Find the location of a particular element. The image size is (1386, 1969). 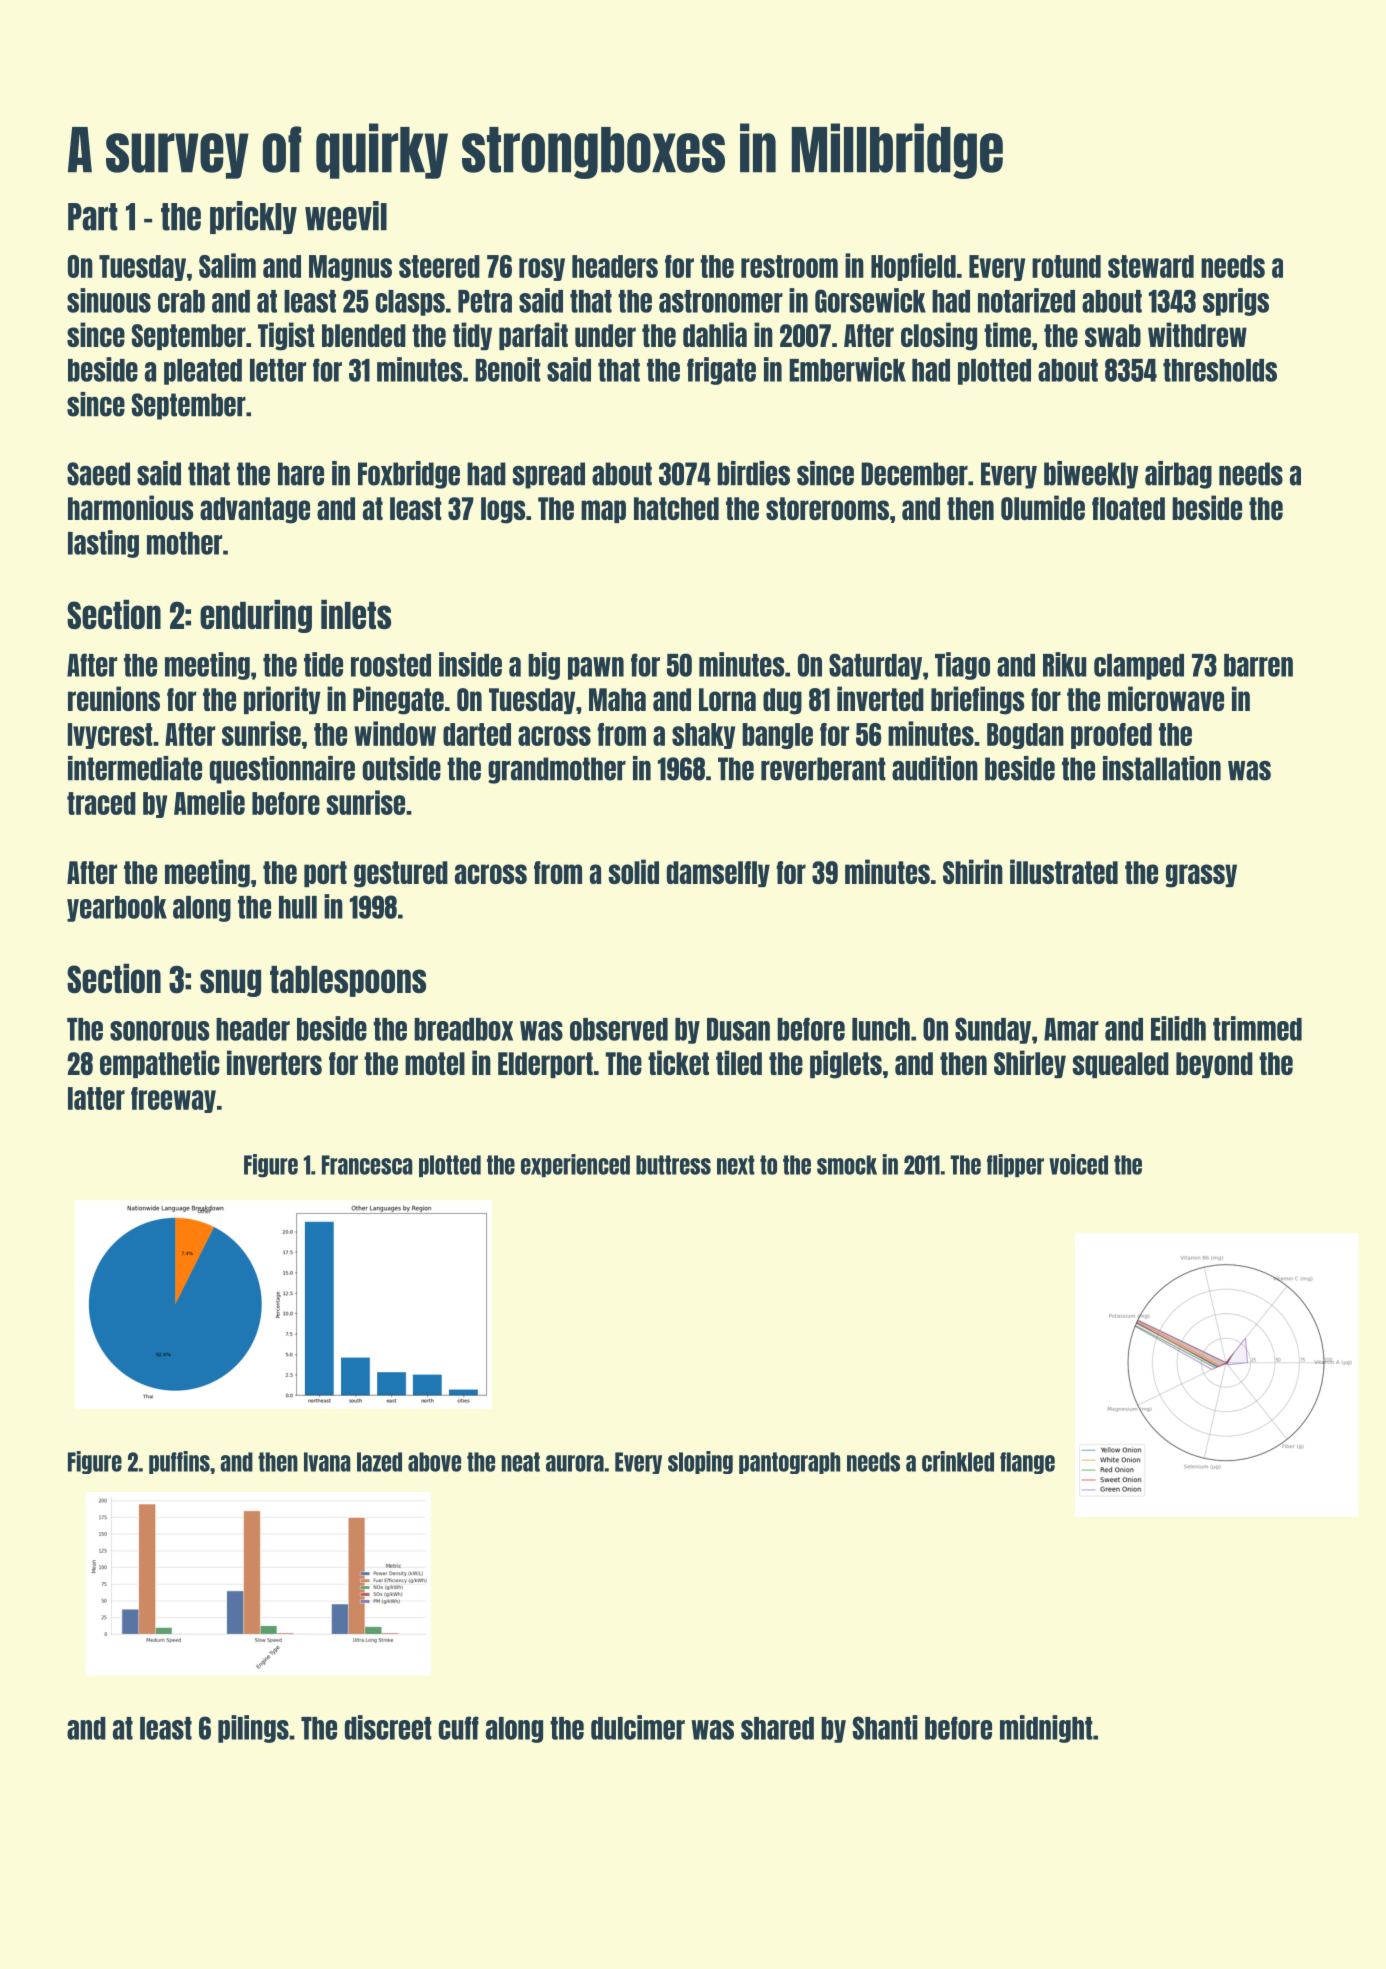

priority is located at coordinates (282, 700).
